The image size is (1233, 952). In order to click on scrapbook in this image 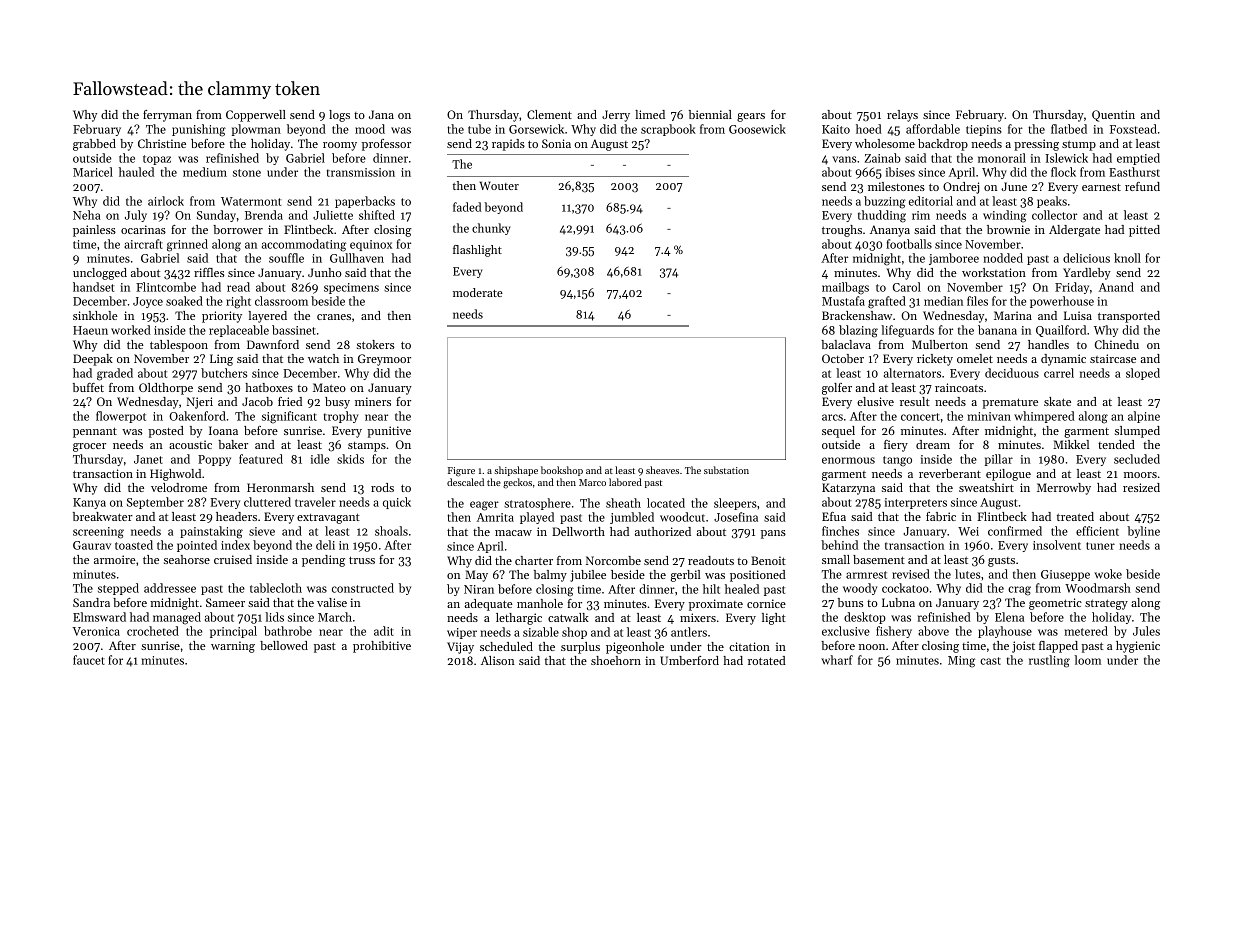, I will do `click(668, 130)`.
